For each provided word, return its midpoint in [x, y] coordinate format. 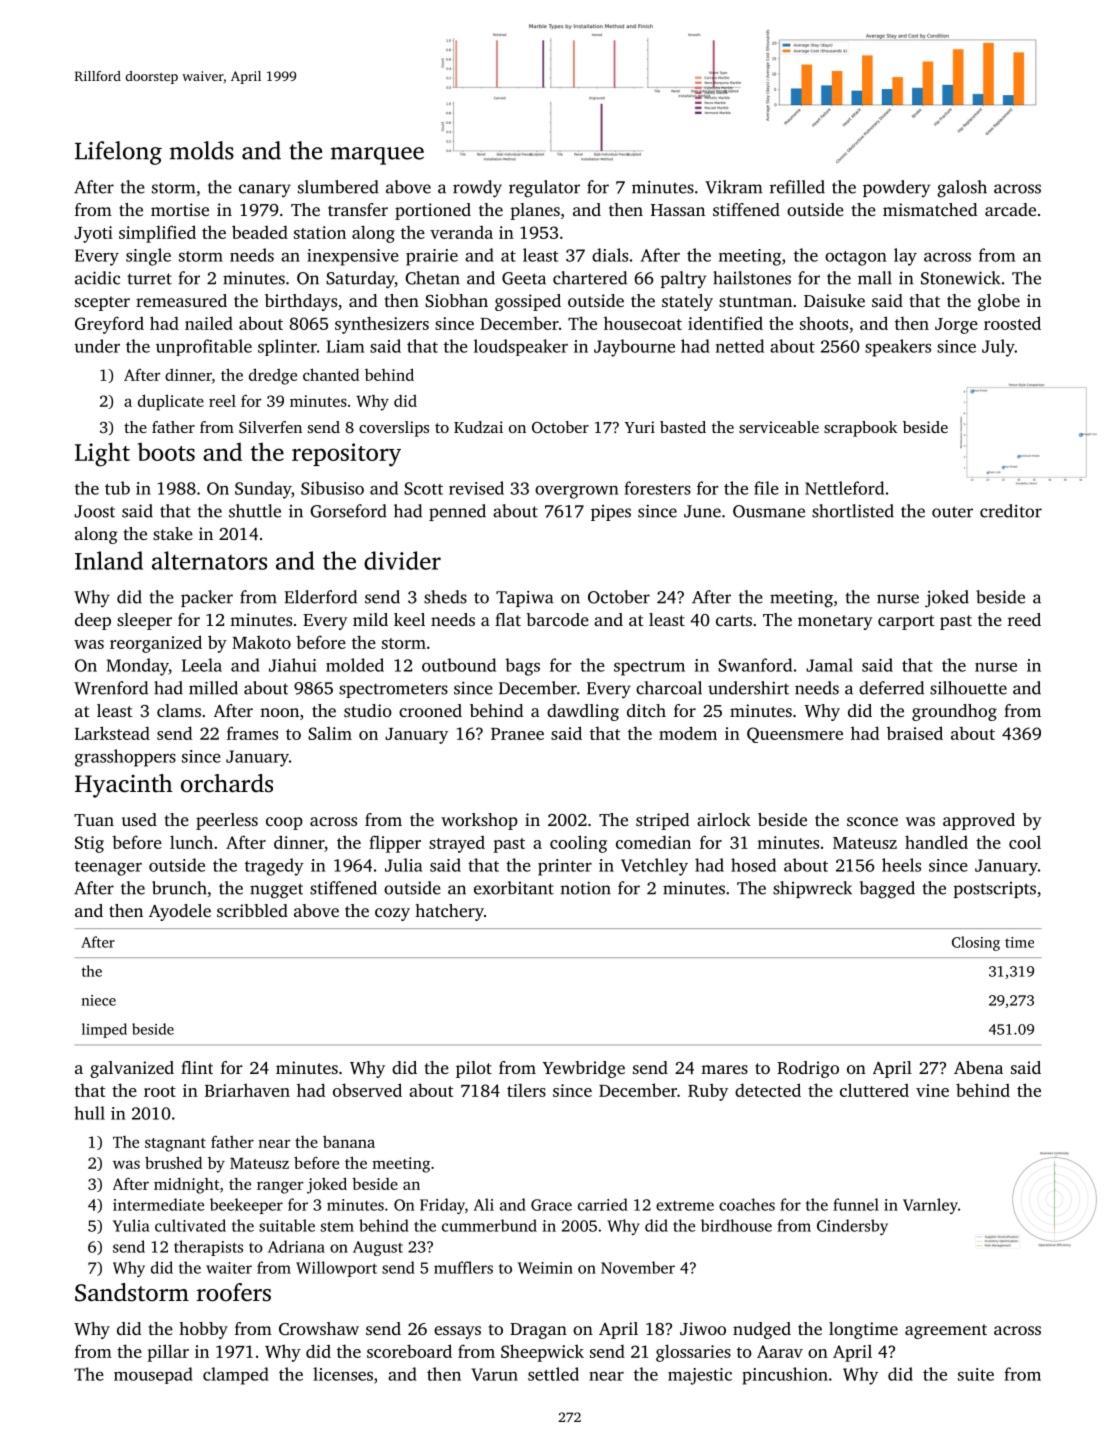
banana [349, 1142]
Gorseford [348, 511]
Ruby [708, 1092]
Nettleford [844, 488]
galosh [962, 189]
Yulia [131, 1225]
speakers [898, 348]
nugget [276, 891]
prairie [432, 257]
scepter [102, 303]
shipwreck [812, 889]
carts [734, 620]
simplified [157, 234]
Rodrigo [808, 1069]
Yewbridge [583, 1069]
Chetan [432, 278]
